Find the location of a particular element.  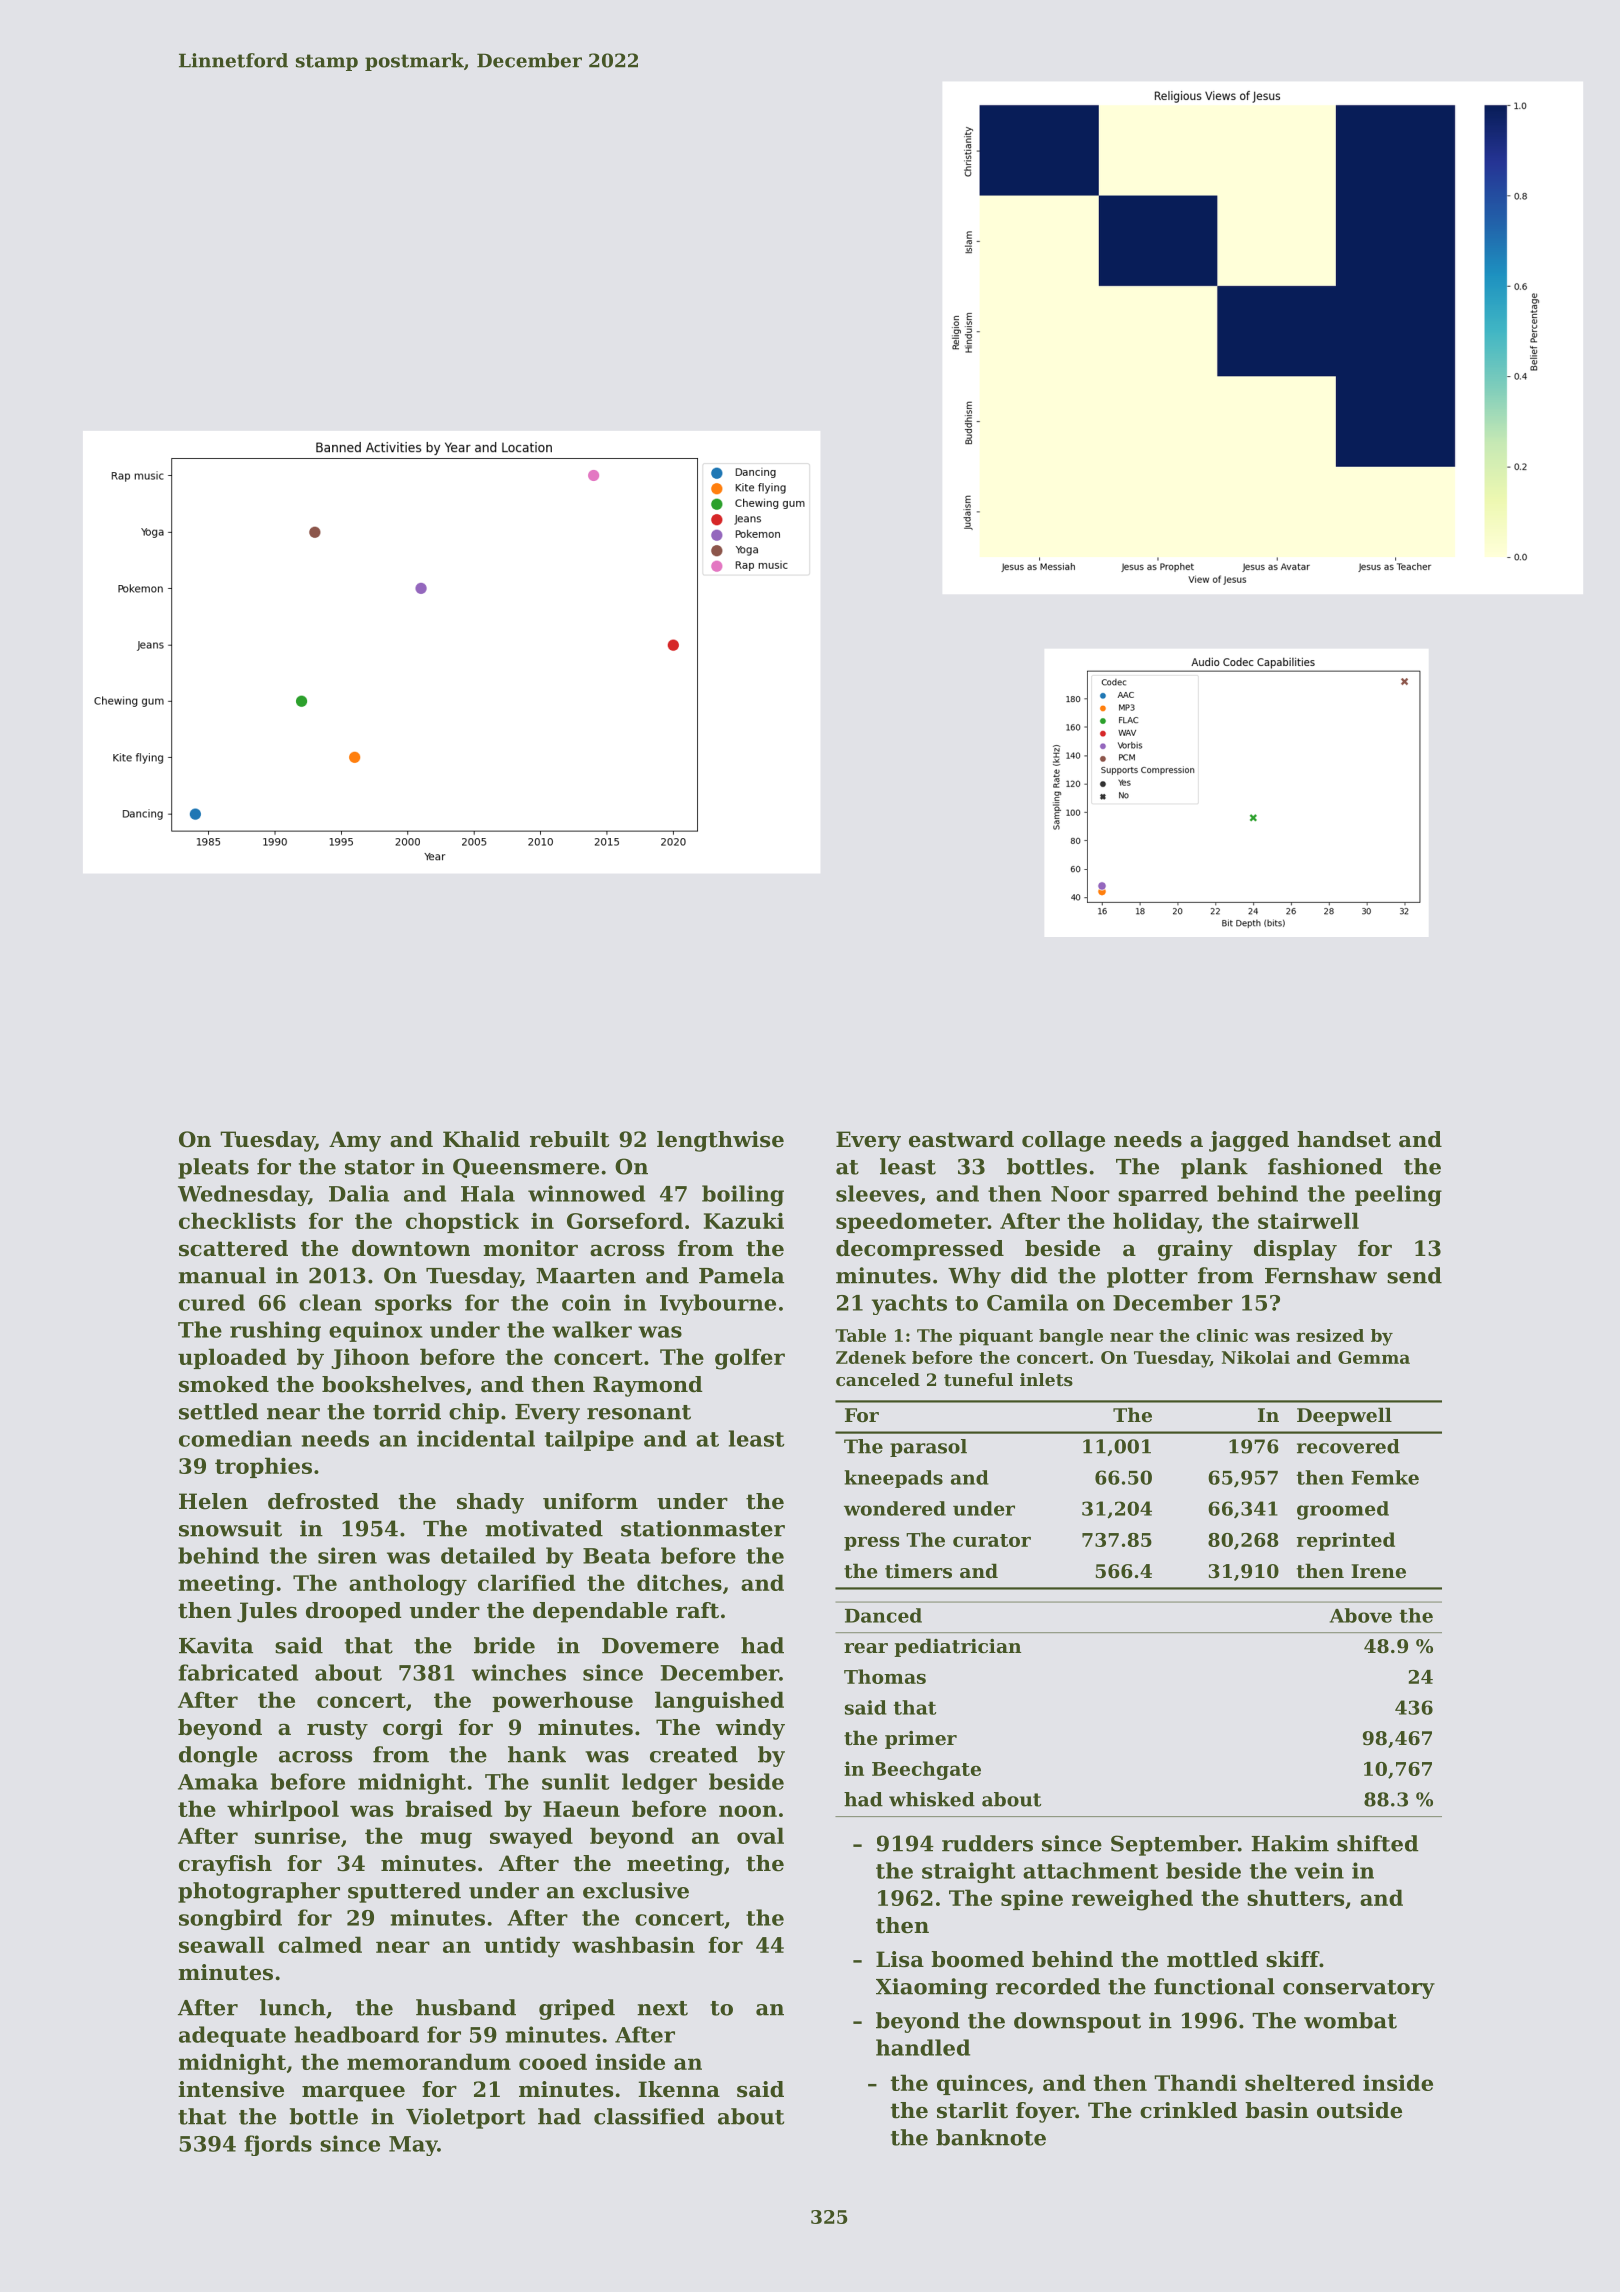

Gemma is located at coordinates (1374, 1357).
